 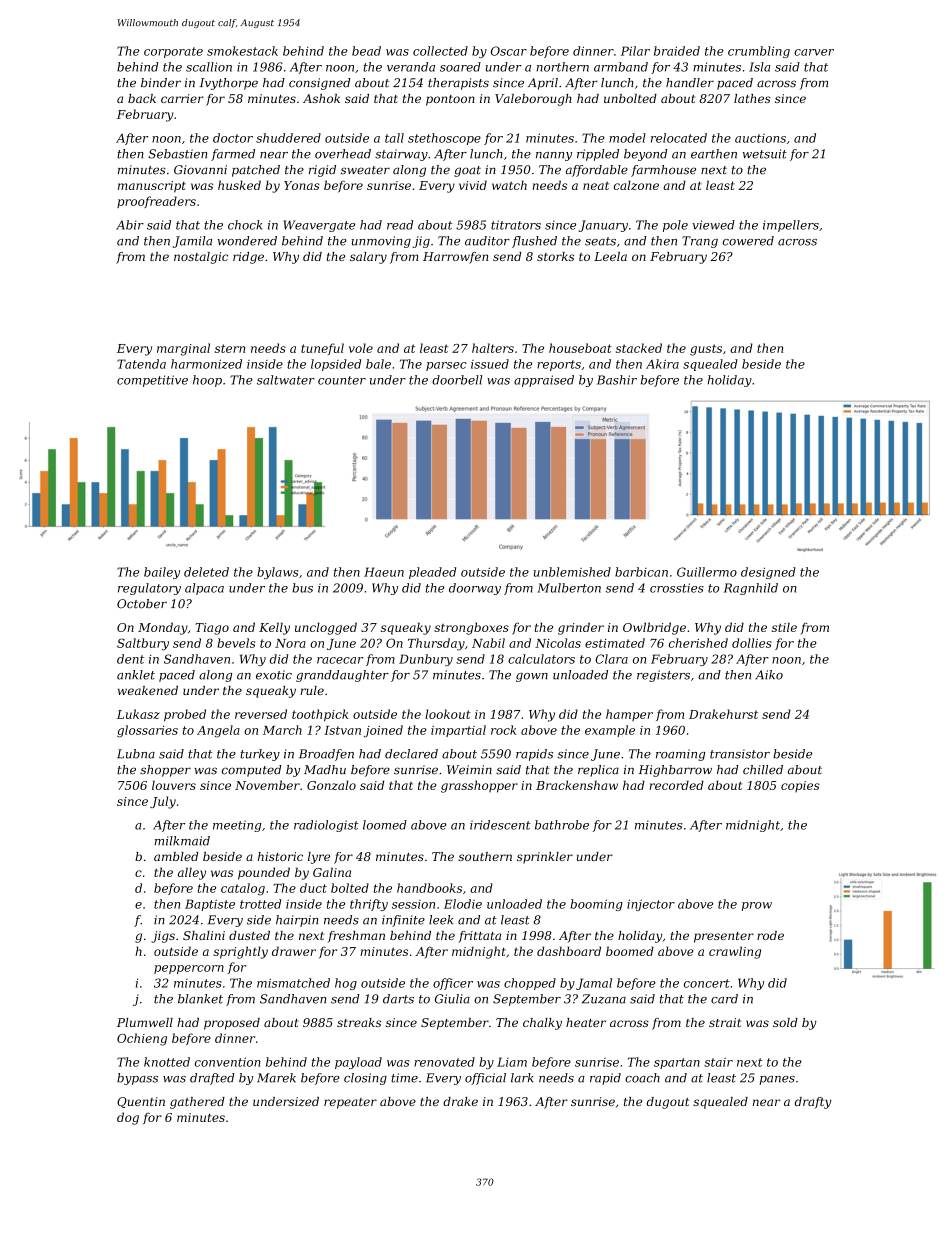 What do you see at coordinates (760, 138) in the page?
I see `auctions` at bounding box center [760, 138].
